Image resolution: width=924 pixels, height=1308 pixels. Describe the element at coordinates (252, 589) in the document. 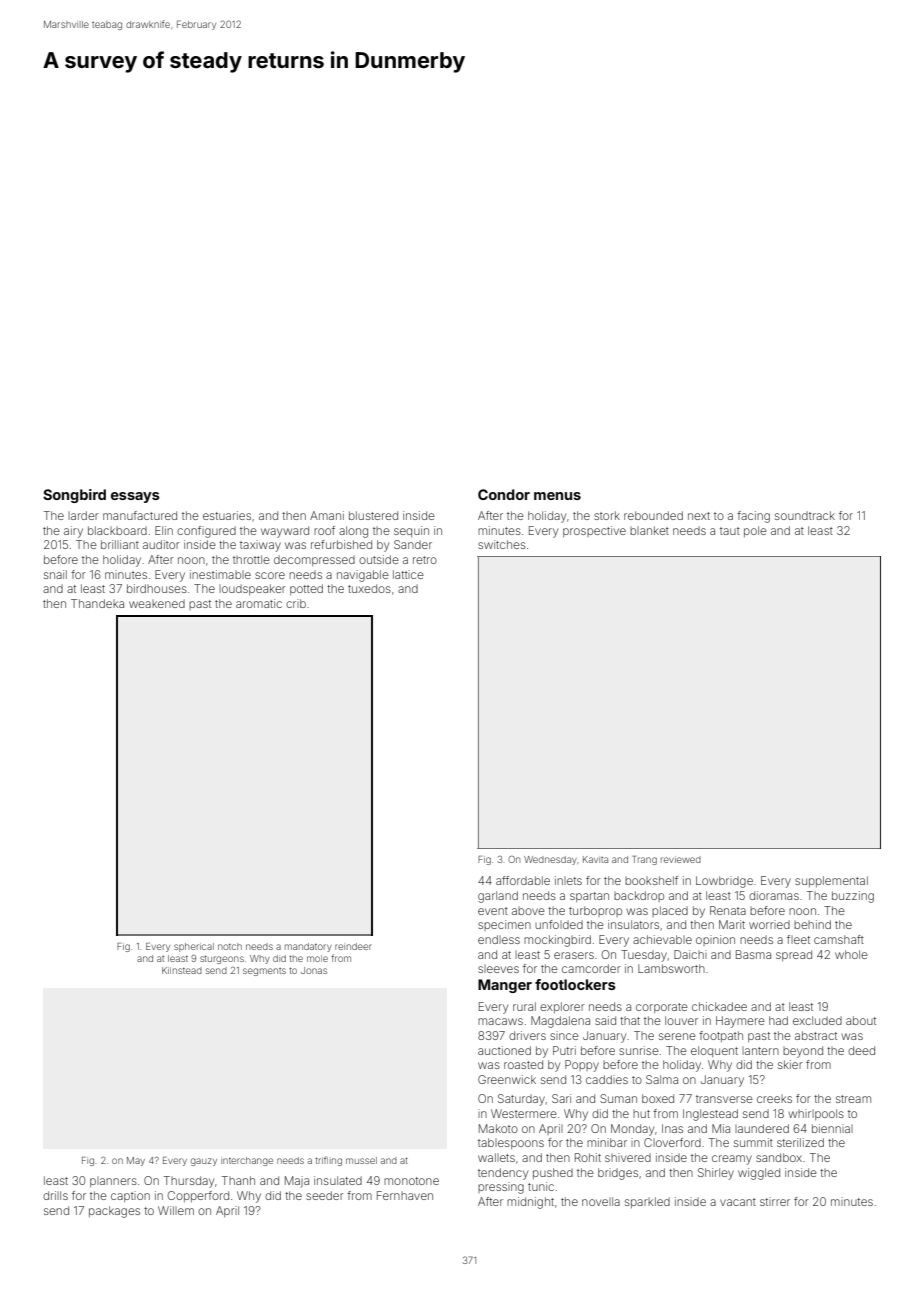

I see `loudspeaker` at that location.
